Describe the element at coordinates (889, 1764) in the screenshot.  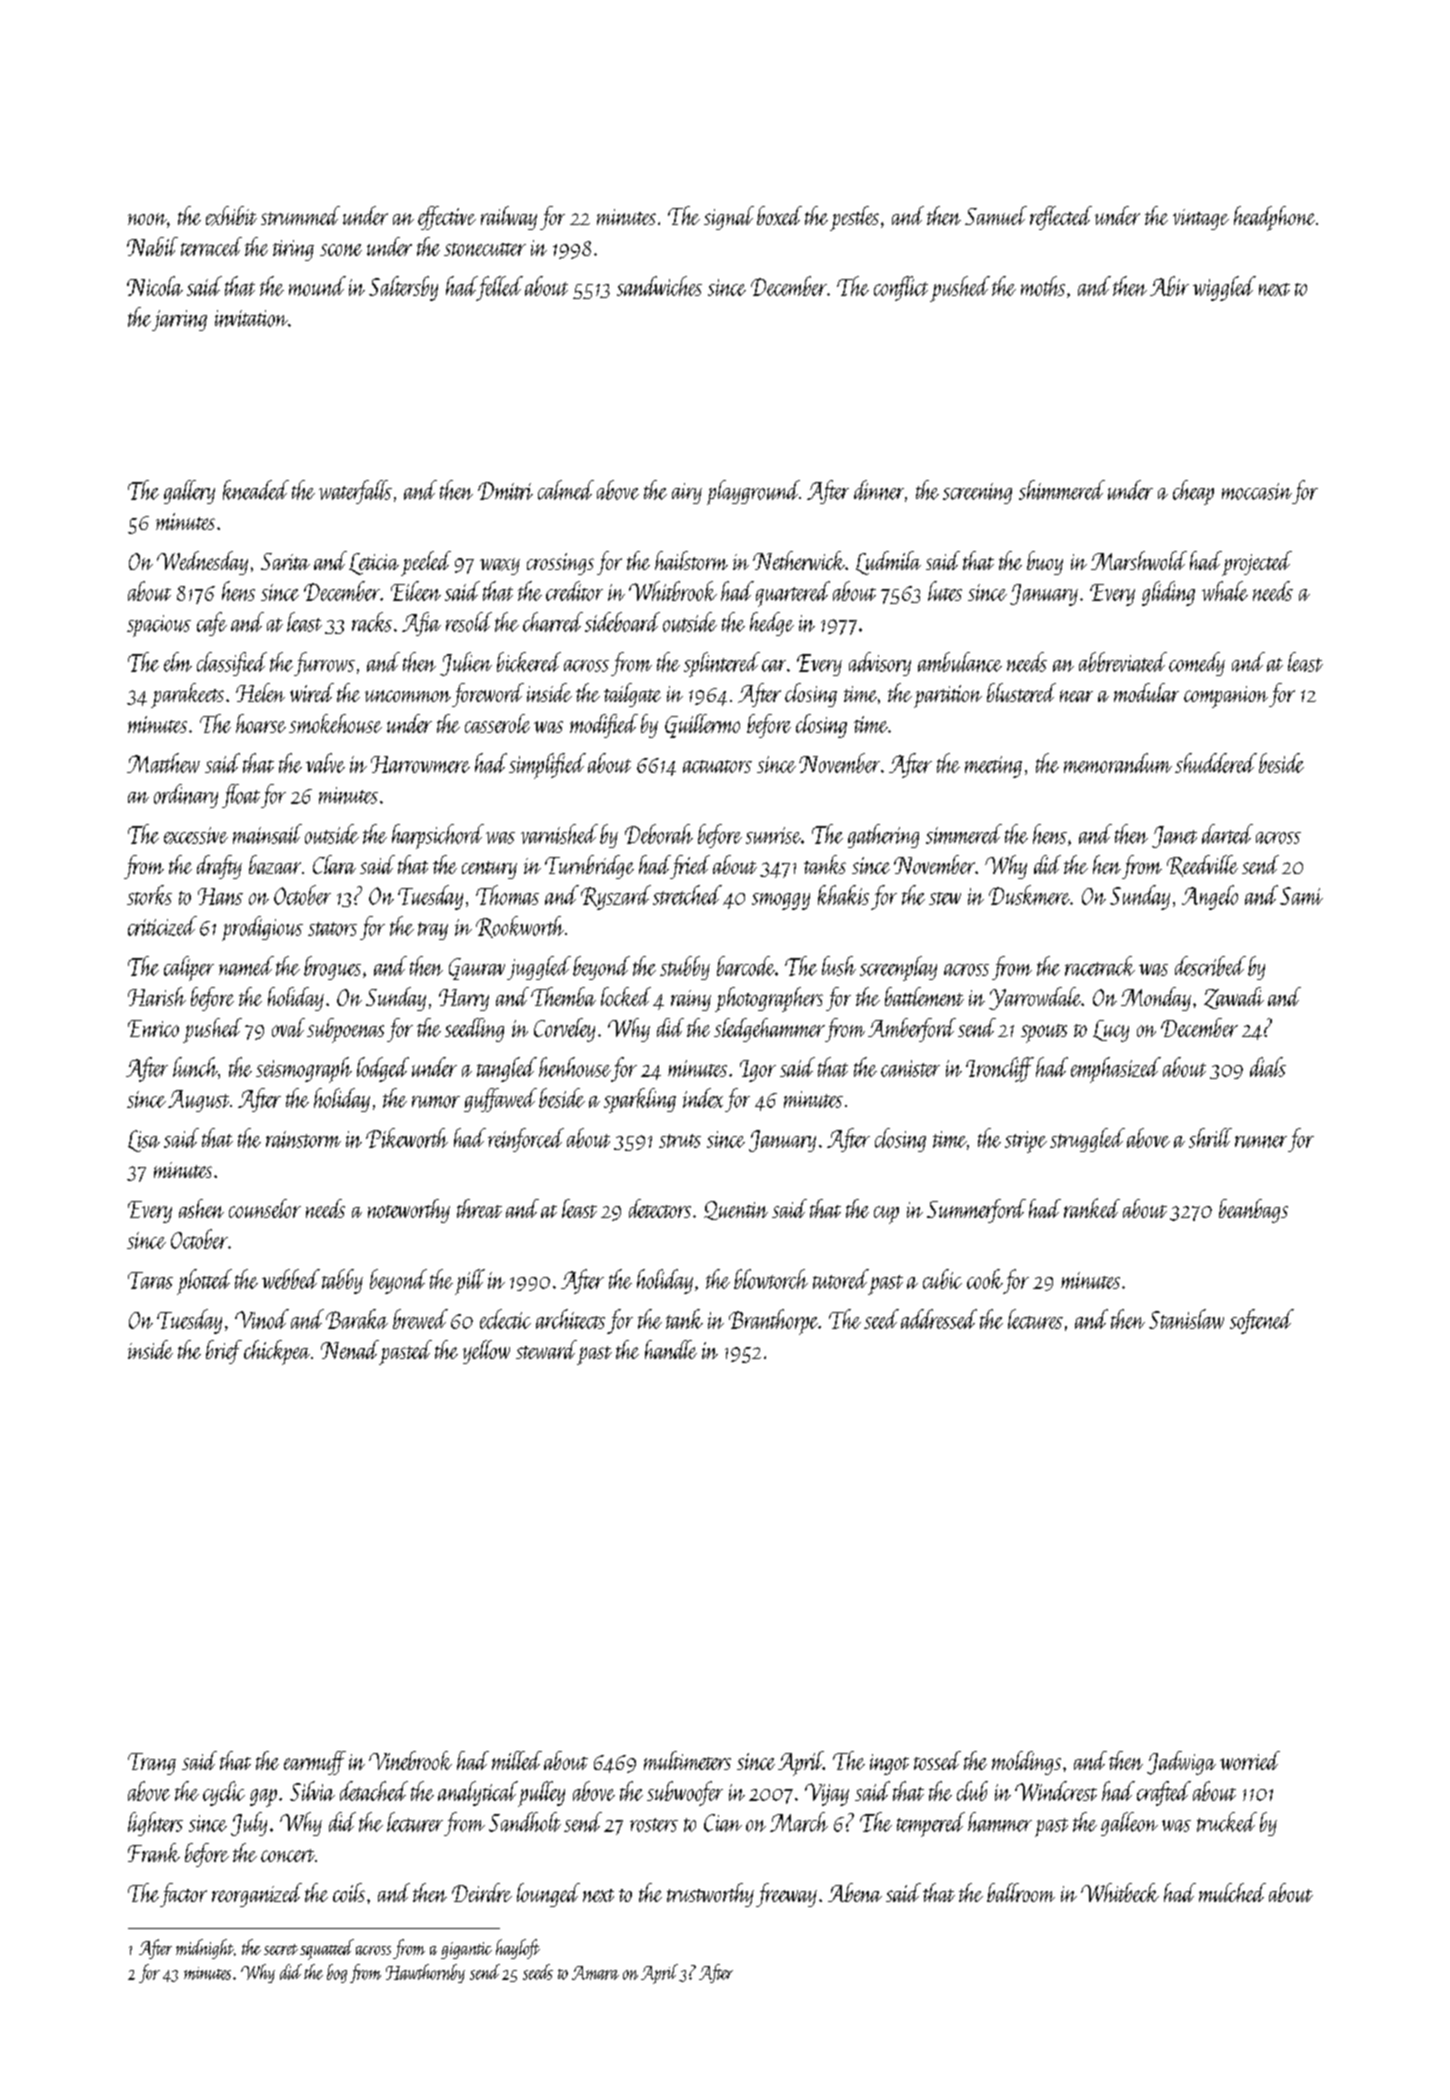
I see `ingot` at that location.
